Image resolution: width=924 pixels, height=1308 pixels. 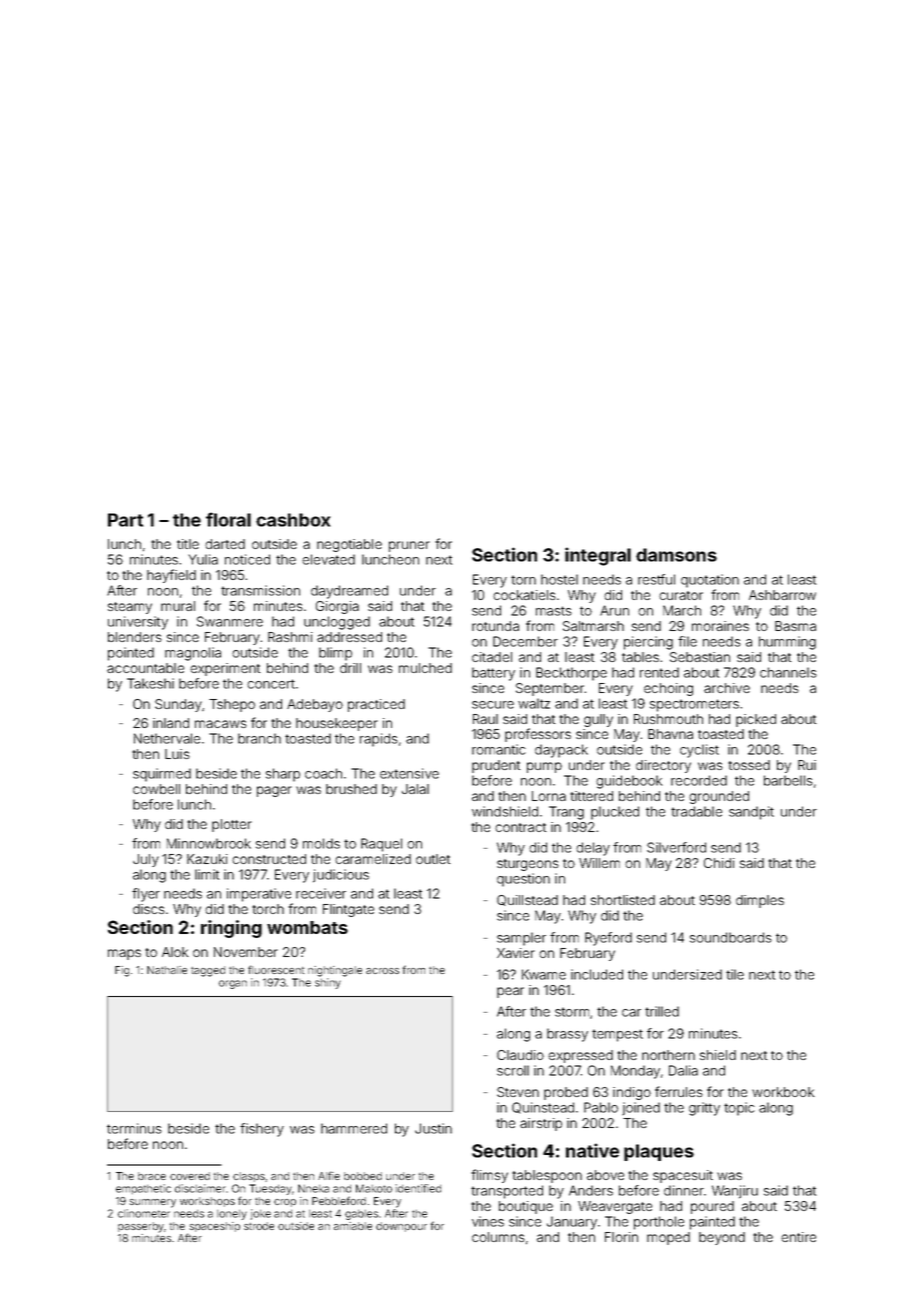 What do you see at coordinates (528, 865) in the screenshot?
I see `sturgeons` at bounding box center [528, 865].
